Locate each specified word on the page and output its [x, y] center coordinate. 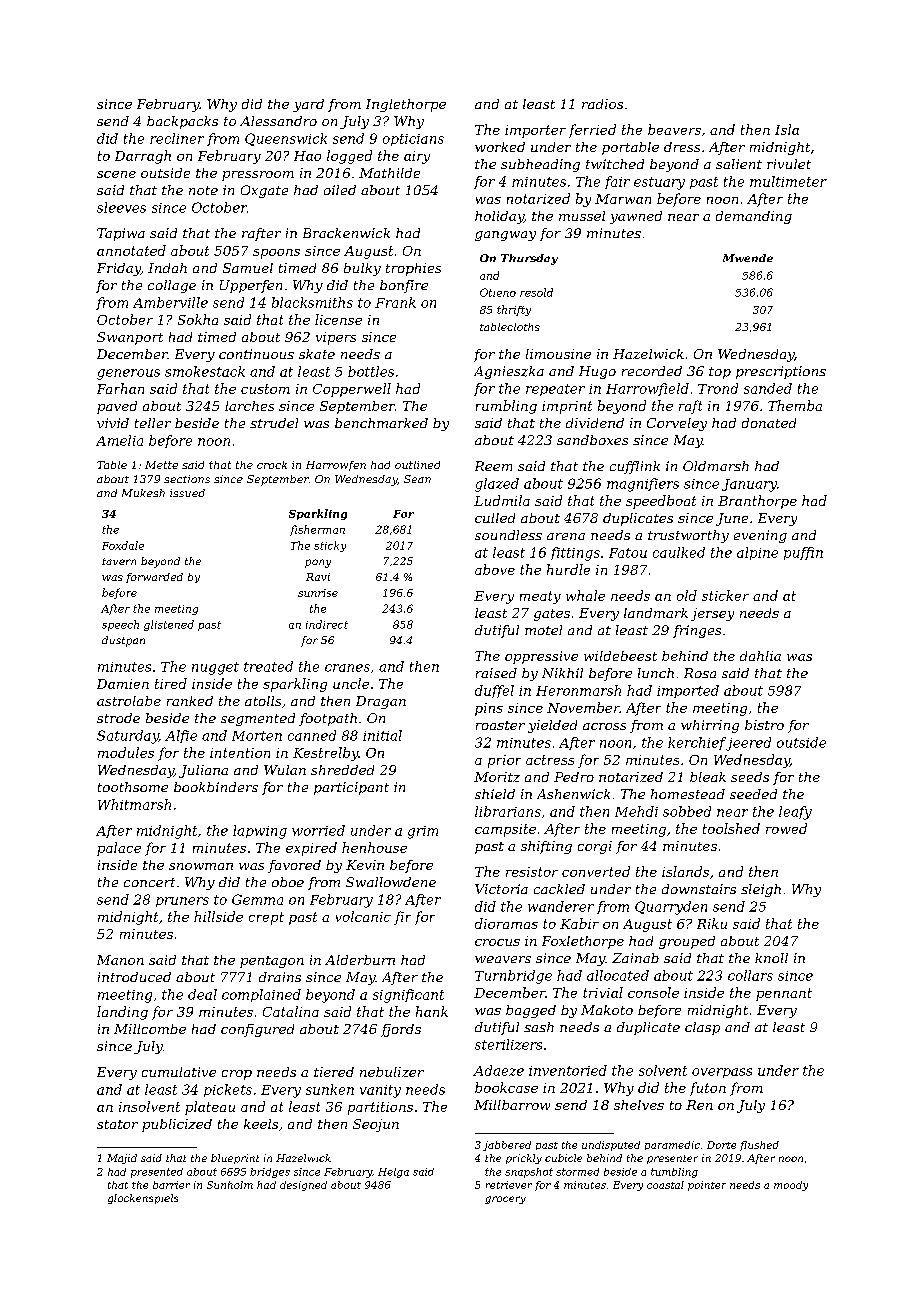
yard [308, 105]
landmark [656, 613]
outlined [417, 465]
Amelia [119, 440]
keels [261, 1124]
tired [171, 683]
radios [602, 104]
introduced [134, 977]
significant [408, 996]
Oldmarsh [716, 466]
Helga [393, 1173]
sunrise [318, 593]
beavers [674, 129]
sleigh [761, 890]
